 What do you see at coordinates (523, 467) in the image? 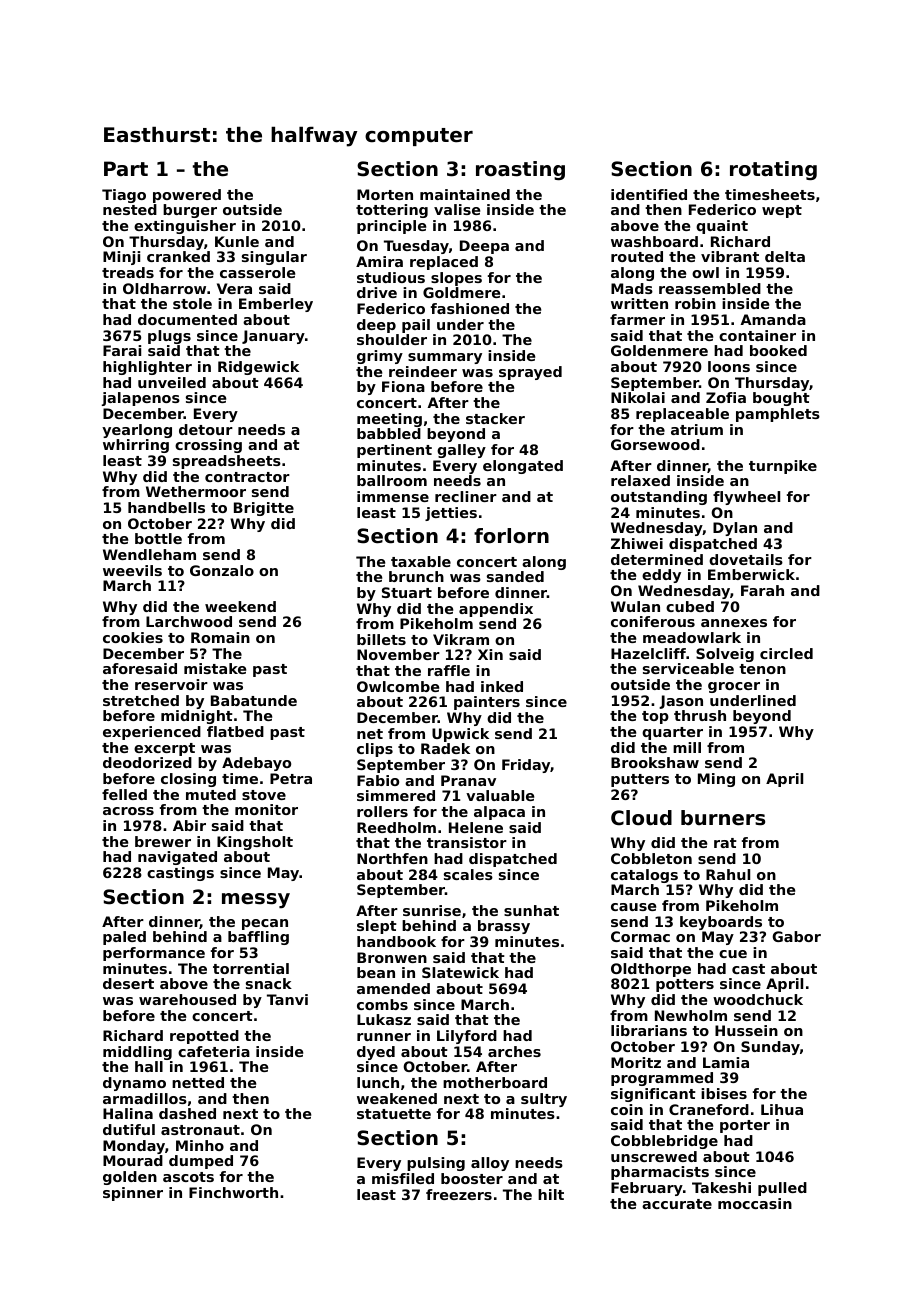
I see `elongated` at bounding box center [523, 467].
